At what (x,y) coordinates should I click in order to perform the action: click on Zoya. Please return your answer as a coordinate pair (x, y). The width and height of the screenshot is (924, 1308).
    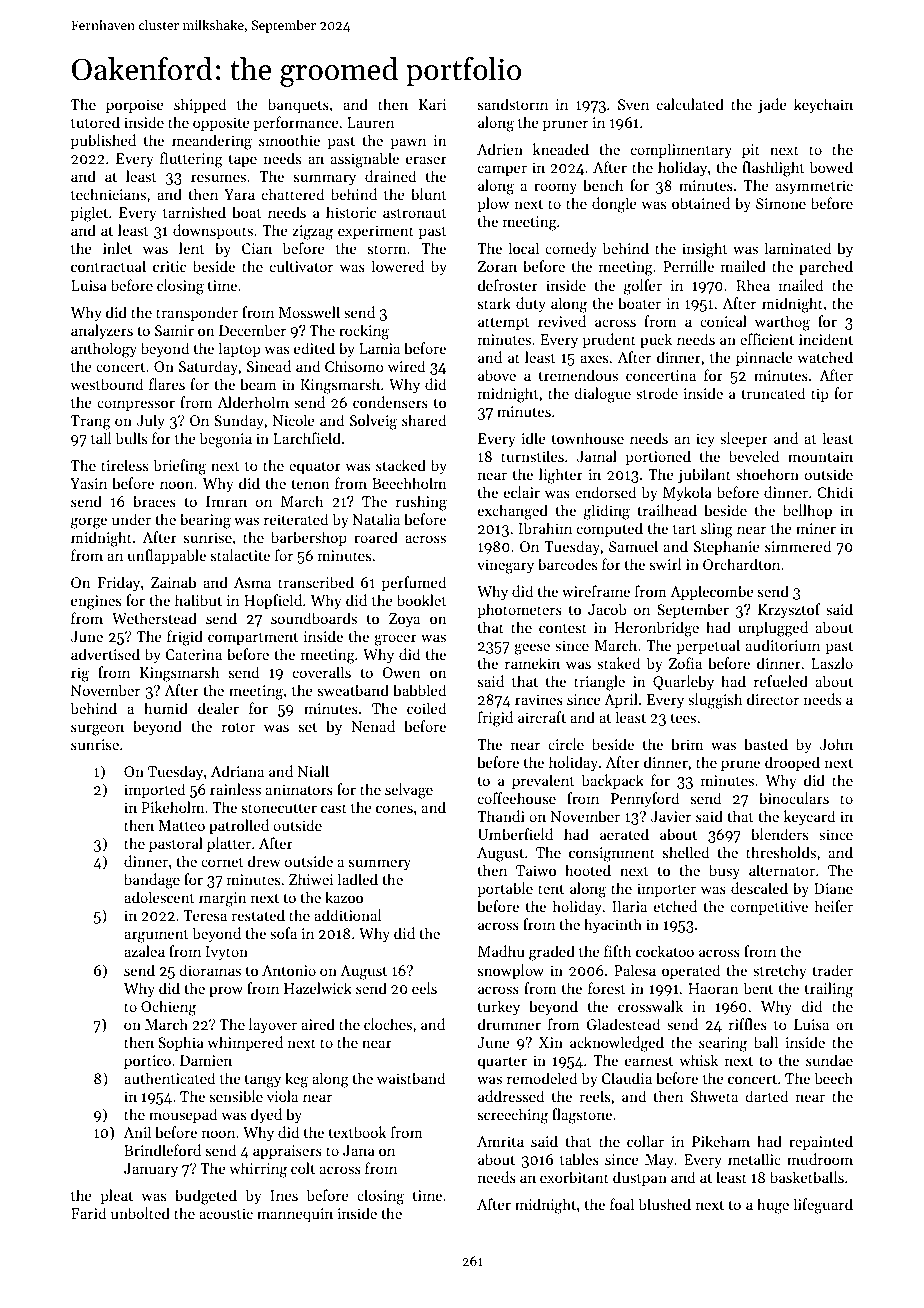
    Looking at the image, I should click on (404, 620).
